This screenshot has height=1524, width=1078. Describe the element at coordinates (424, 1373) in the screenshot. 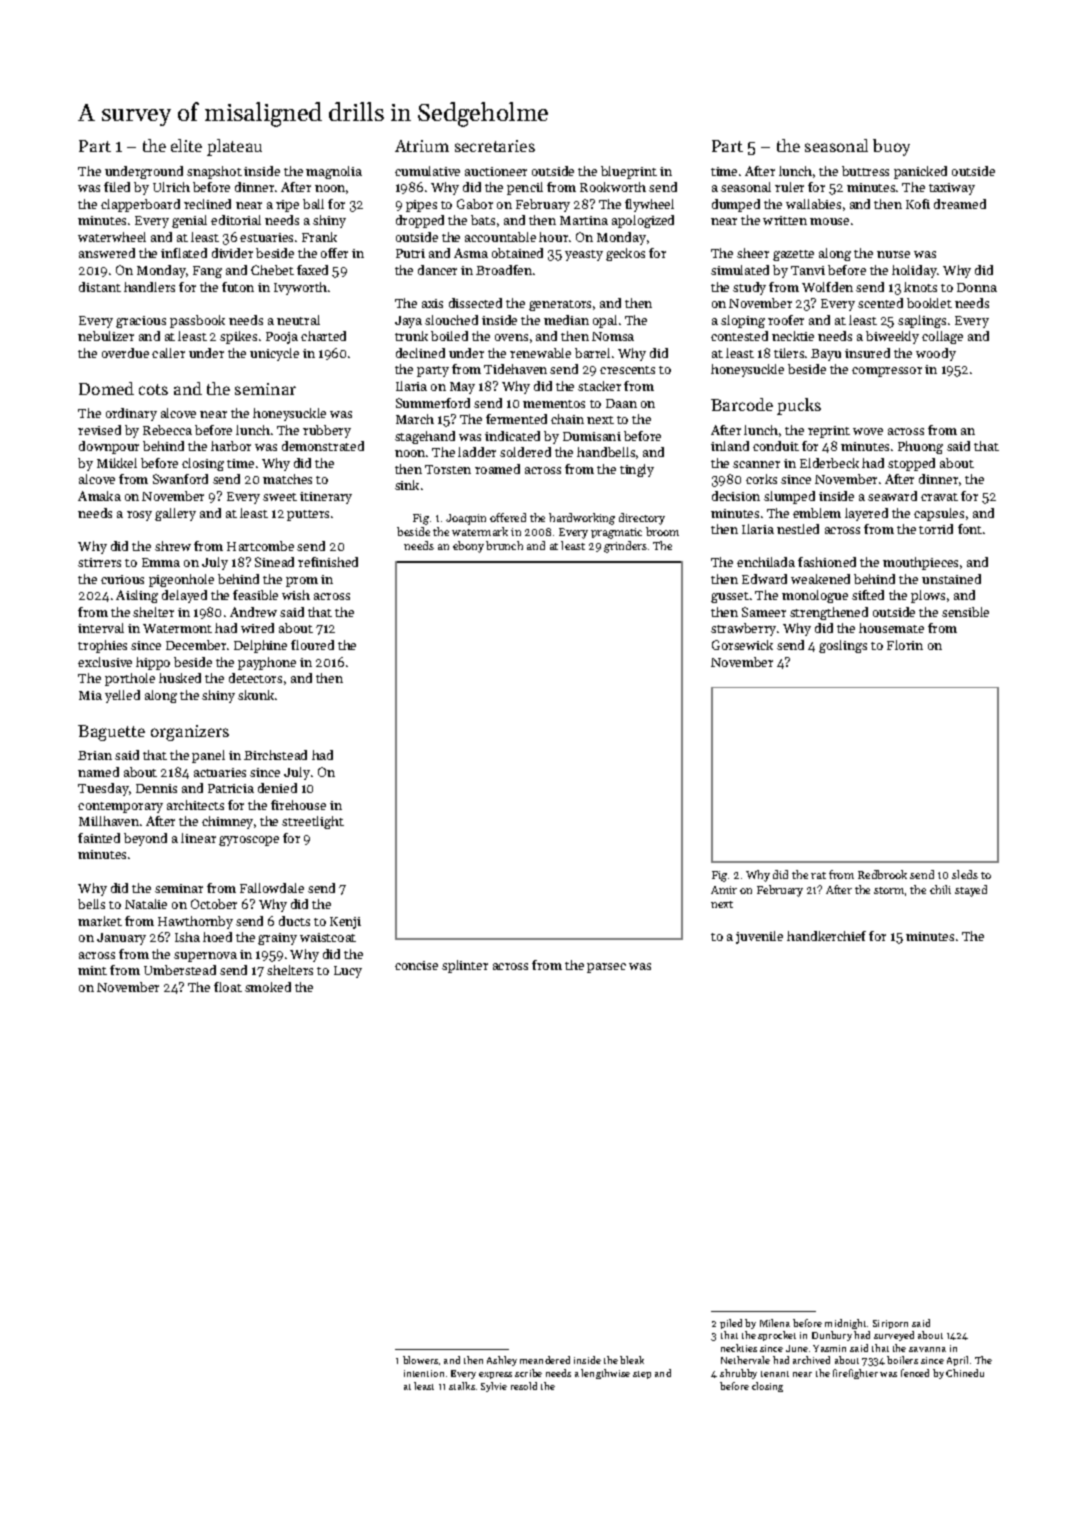

I see `intention` at that location.
